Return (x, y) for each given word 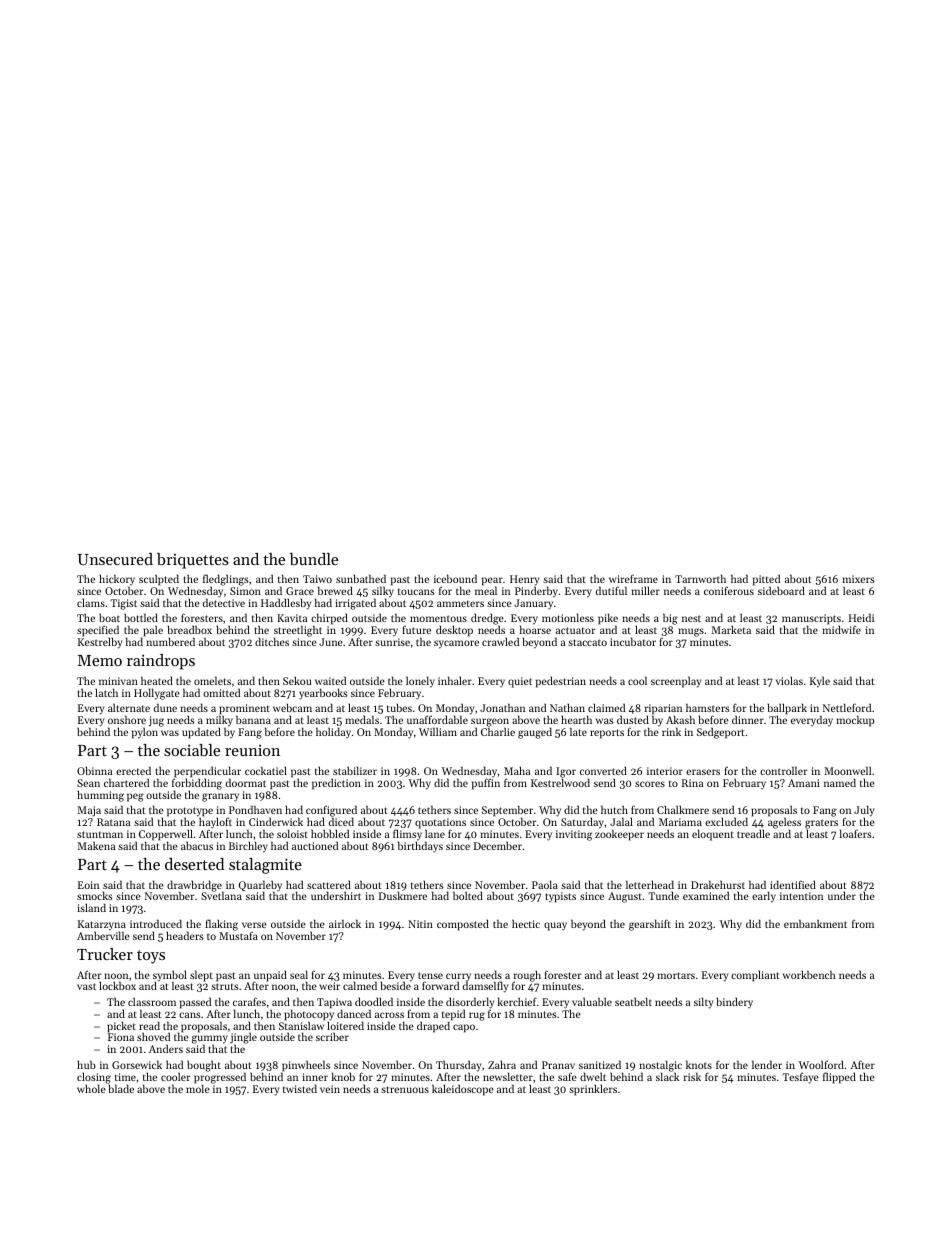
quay (555, 926)
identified (793, 884)
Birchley (248, 847)
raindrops (161, 662)
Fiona (121, 1037)
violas (789, 680)
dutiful (611, 590)
